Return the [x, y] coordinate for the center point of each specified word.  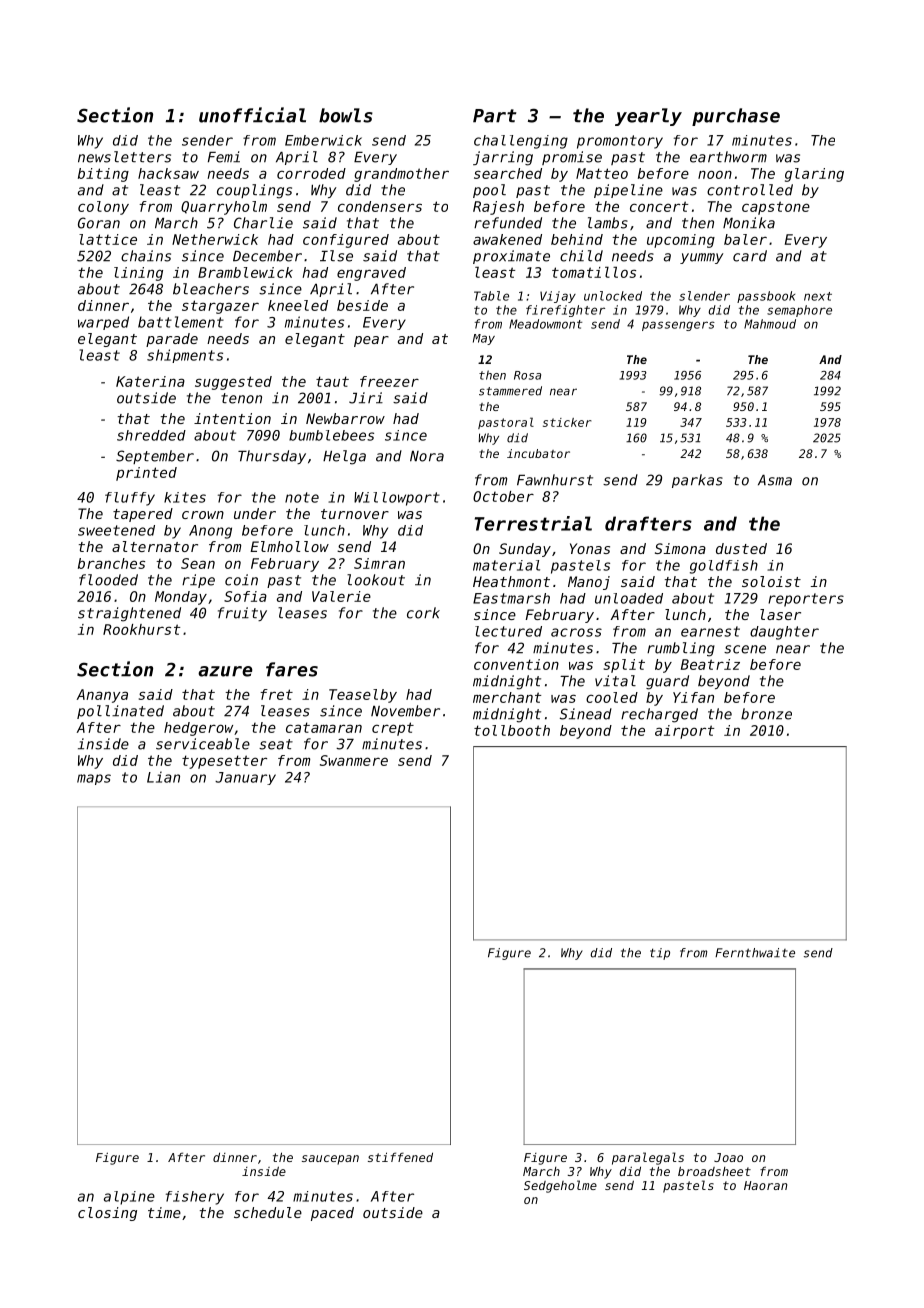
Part [494, 116]
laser [780, 614]
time [164, 1212]
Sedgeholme [560, 1186]
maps [94, 779]
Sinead [586, 714]
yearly [648, 117]
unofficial [252, 115]
